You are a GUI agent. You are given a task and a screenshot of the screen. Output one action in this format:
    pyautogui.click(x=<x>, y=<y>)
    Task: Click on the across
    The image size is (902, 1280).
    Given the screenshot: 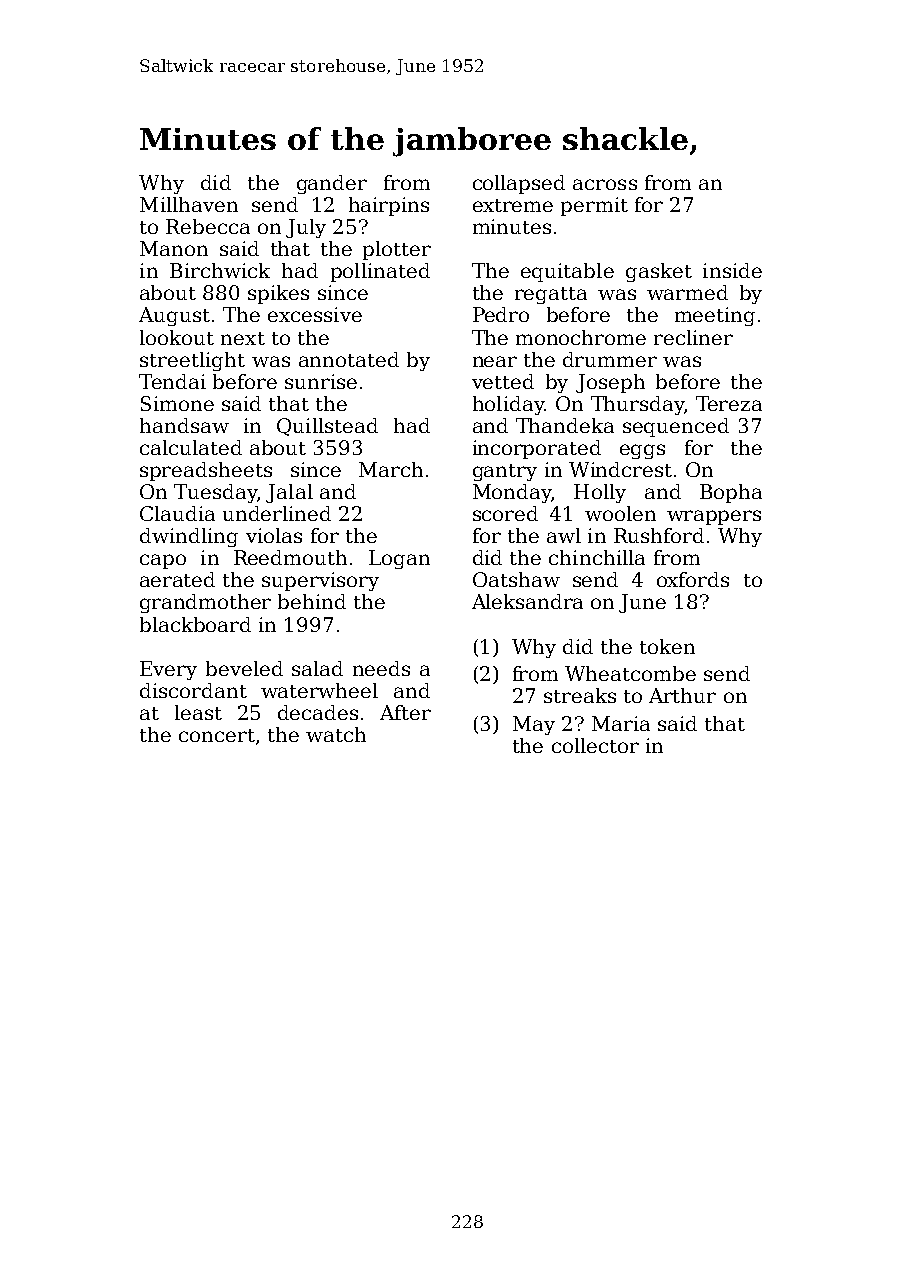 What is the action you would take?
    pyautogui.click(x=605, y=184)
